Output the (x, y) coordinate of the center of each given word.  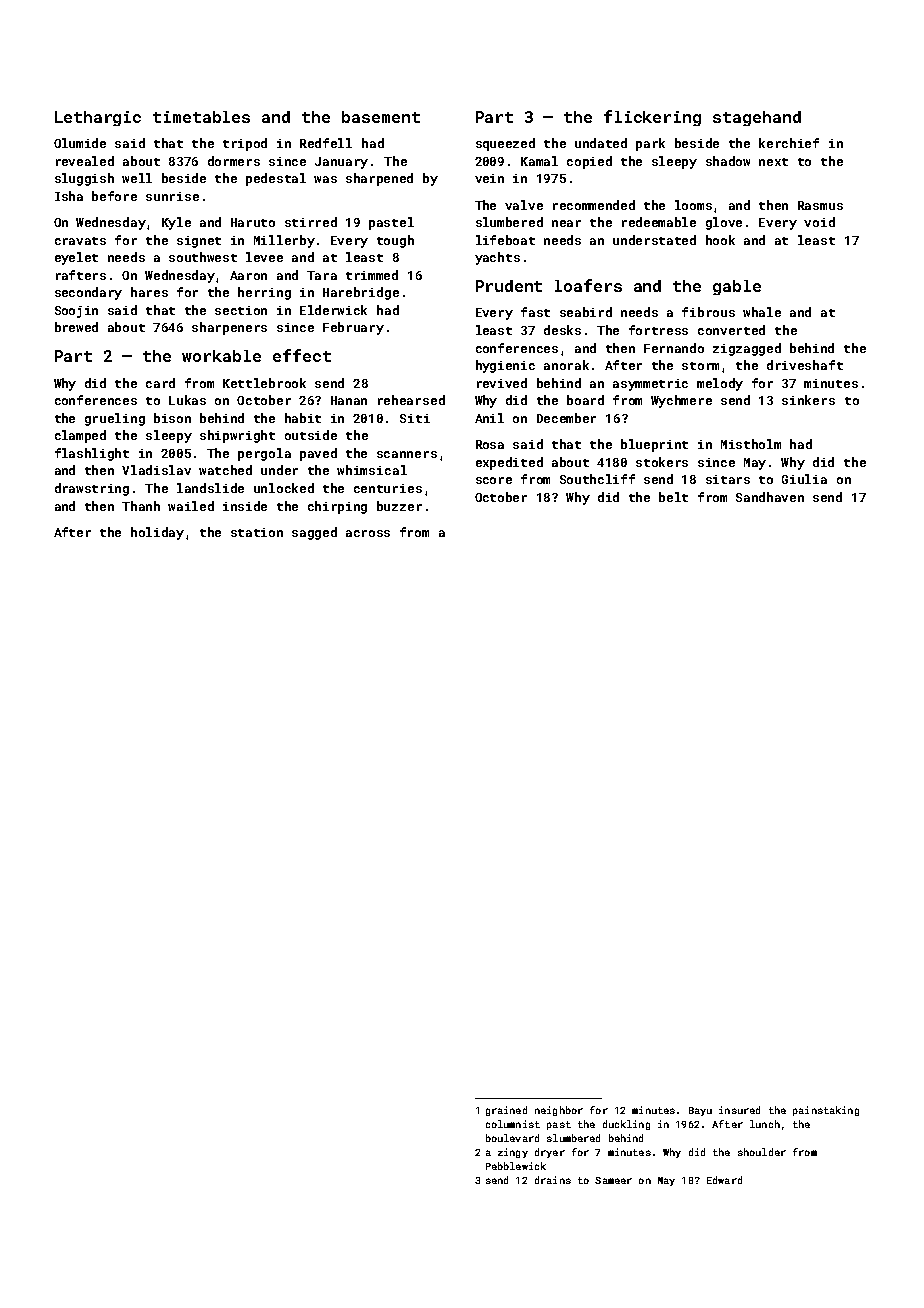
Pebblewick (516, 1166)
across (368, 533)
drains (553, 1180)
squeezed (505, 144)
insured (739, 1110)
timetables (201, 117)
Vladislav (156, 470)
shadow (728, 161)
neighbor (559, 1111)
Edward (724, 1180)
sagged (314, 533)
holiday (157, 533)
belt (673, 497)
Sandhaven (770, 497)
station (257, 532)
